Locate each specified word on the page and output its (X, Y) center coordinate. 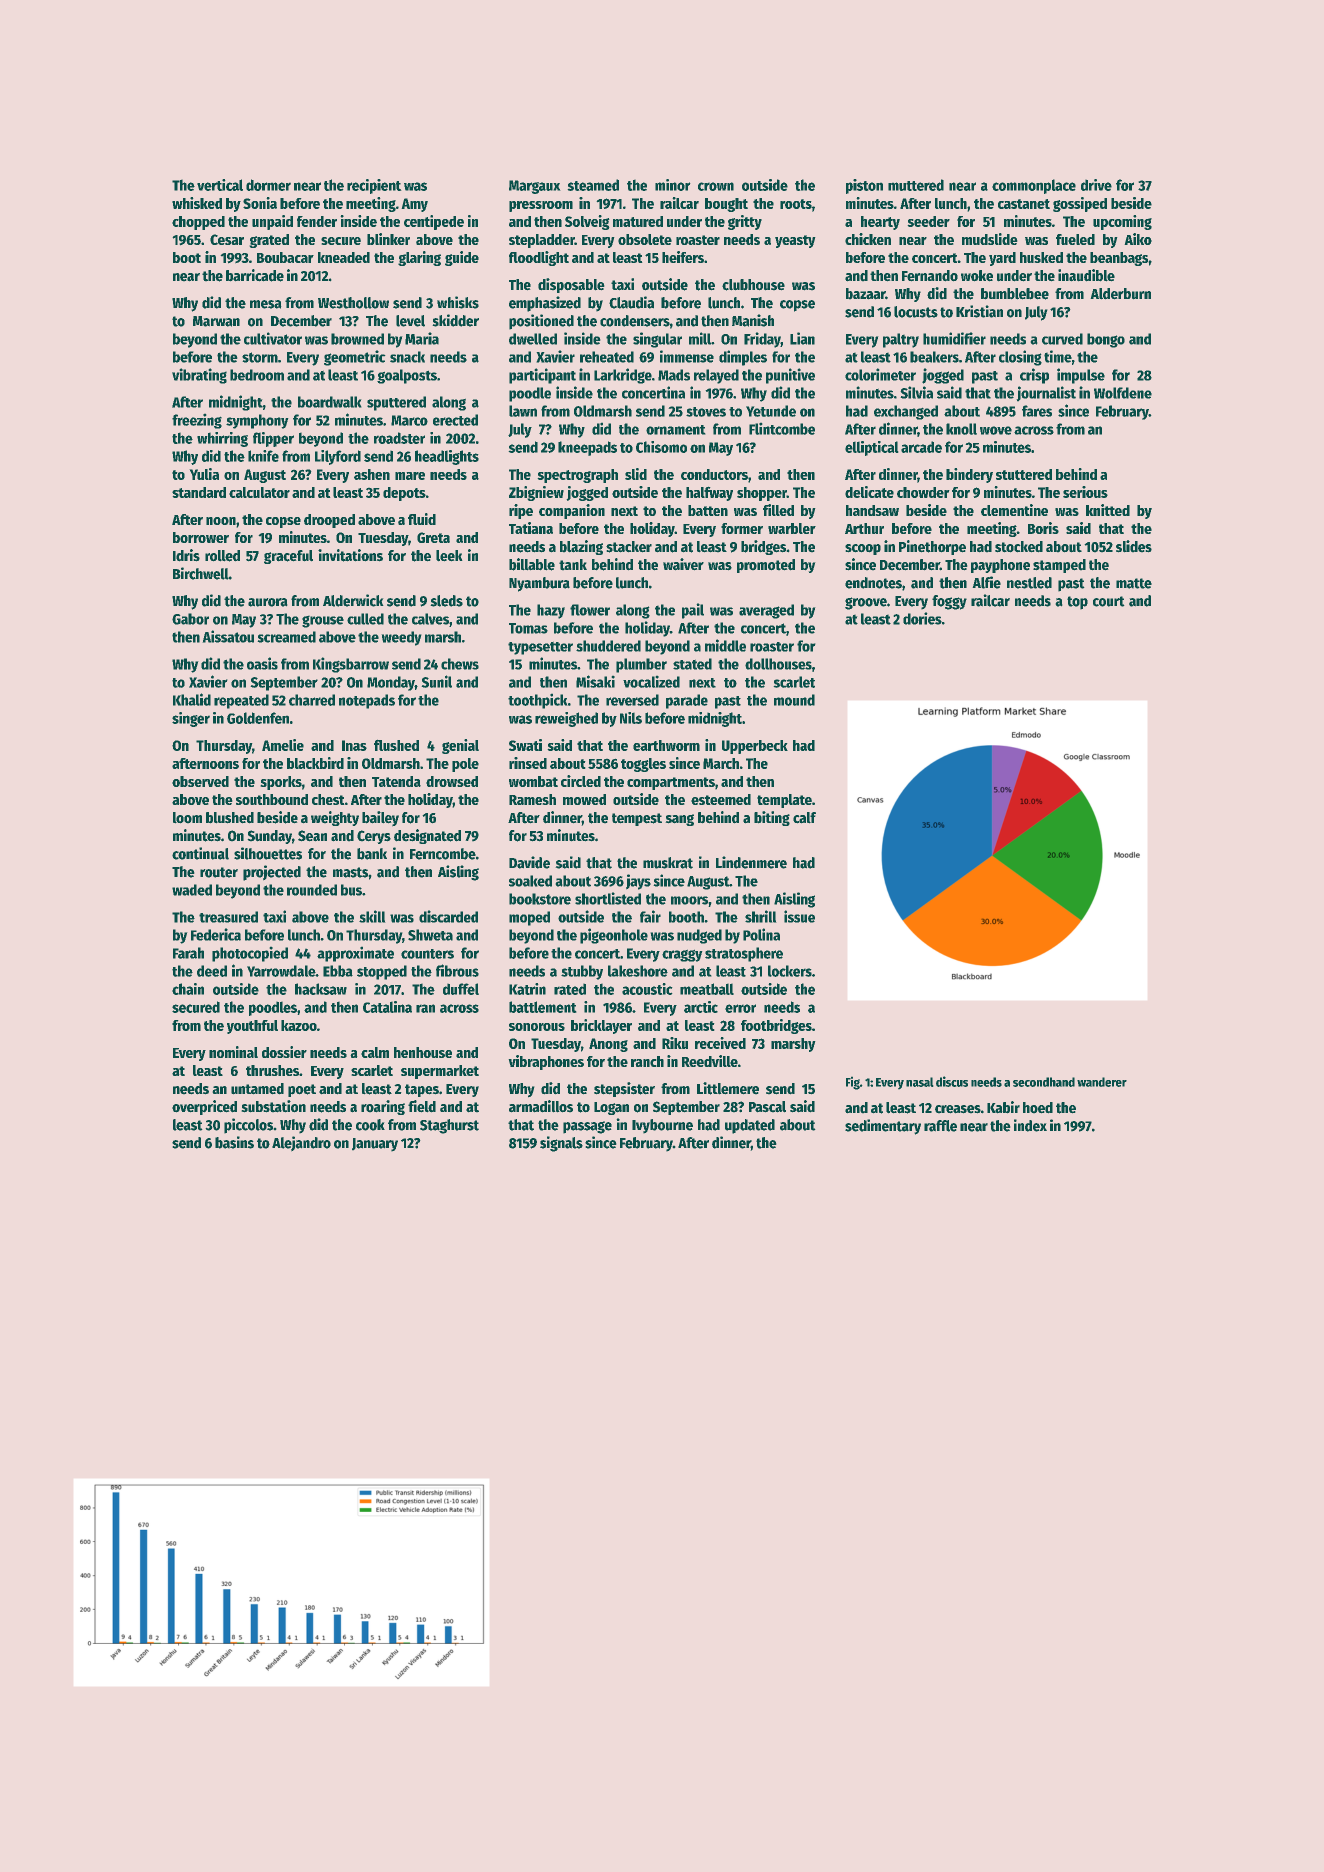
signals (561, 1144)
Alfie (986, 582)
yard (1002, 259)
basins (234, 1142)
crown (716, 186)
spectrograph (577, 476)
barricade (255, 275)
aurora (268, 602)
